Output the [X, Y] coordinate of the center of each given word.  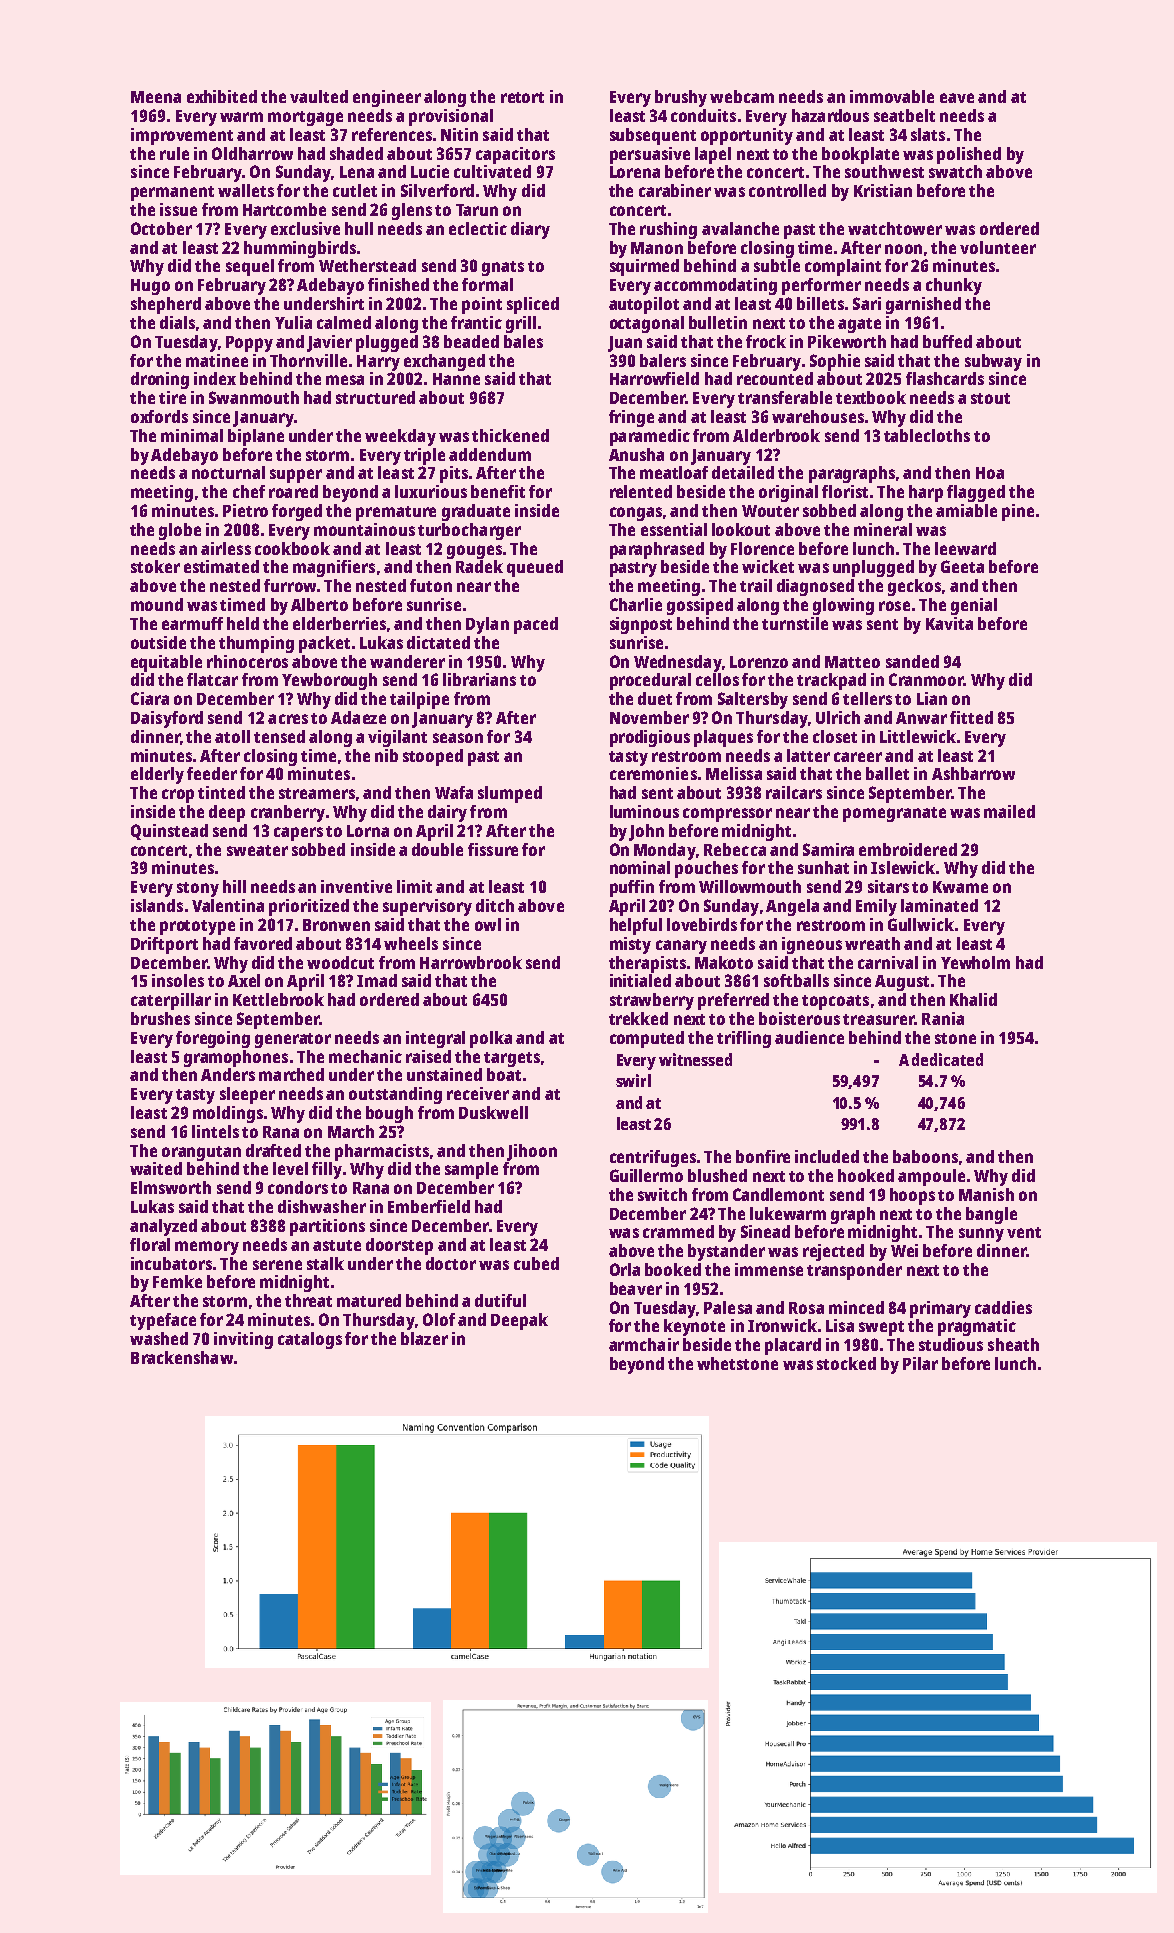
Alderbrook [776, 435]
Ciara [150, 698]
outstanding [395, 1095]
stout [990, 398]
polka [491, 1039]
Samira [828, 849]
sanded [912, 661]
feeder [212, 773]
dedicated [947, 1059]
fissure [493, 849]
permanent [172, 193]
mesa [345, 380]
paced [536, 625]
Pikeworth [847, 341]
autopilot [644, 305]
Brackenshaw [182, 1357]
